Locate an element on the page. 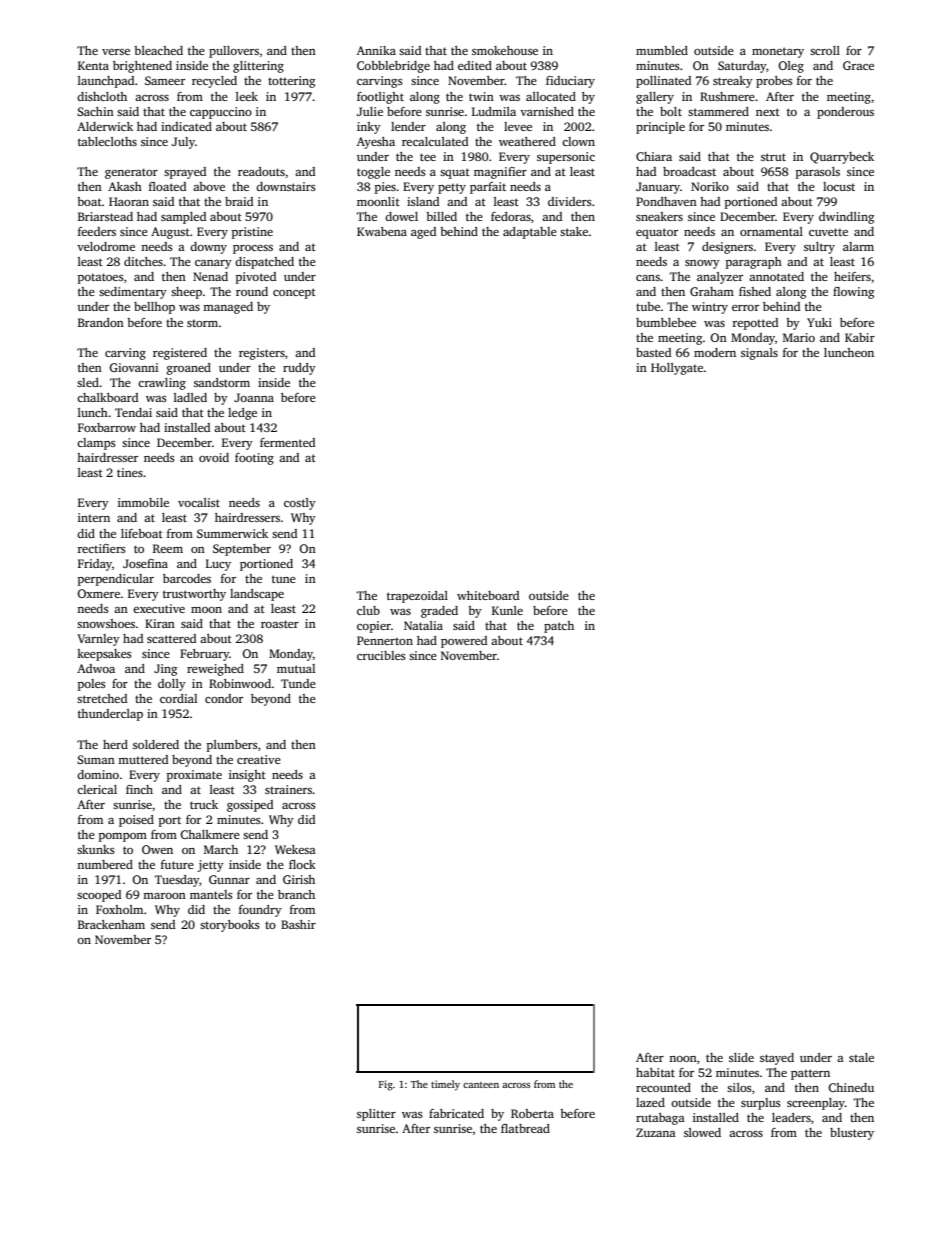 Image resolution: width=952 pixels, height=1233 pixels. glittering is located at coordinates (258, 67).
